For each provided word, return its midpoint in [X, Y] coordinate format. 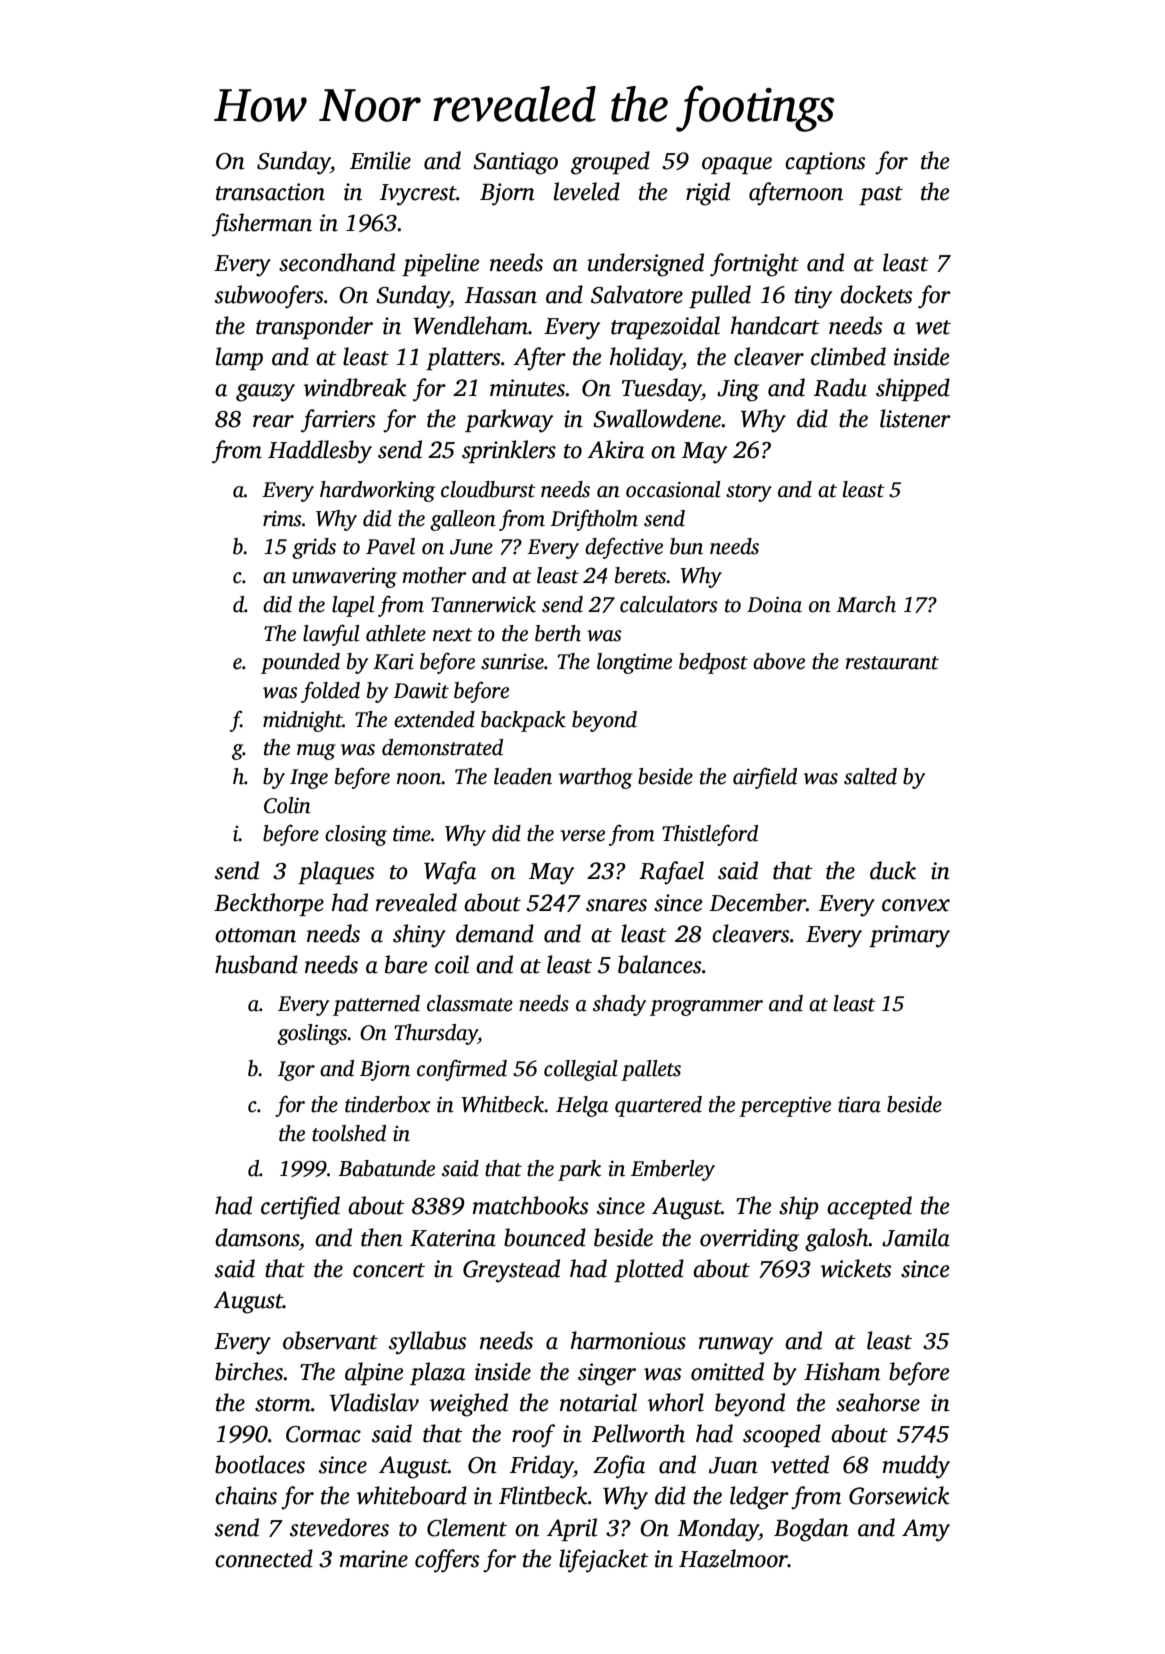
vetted [800, 1464]
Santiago [515, 163]
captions [825, 163]
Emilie [380, 160]
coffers [447, 1561]
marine [374, 1559]
